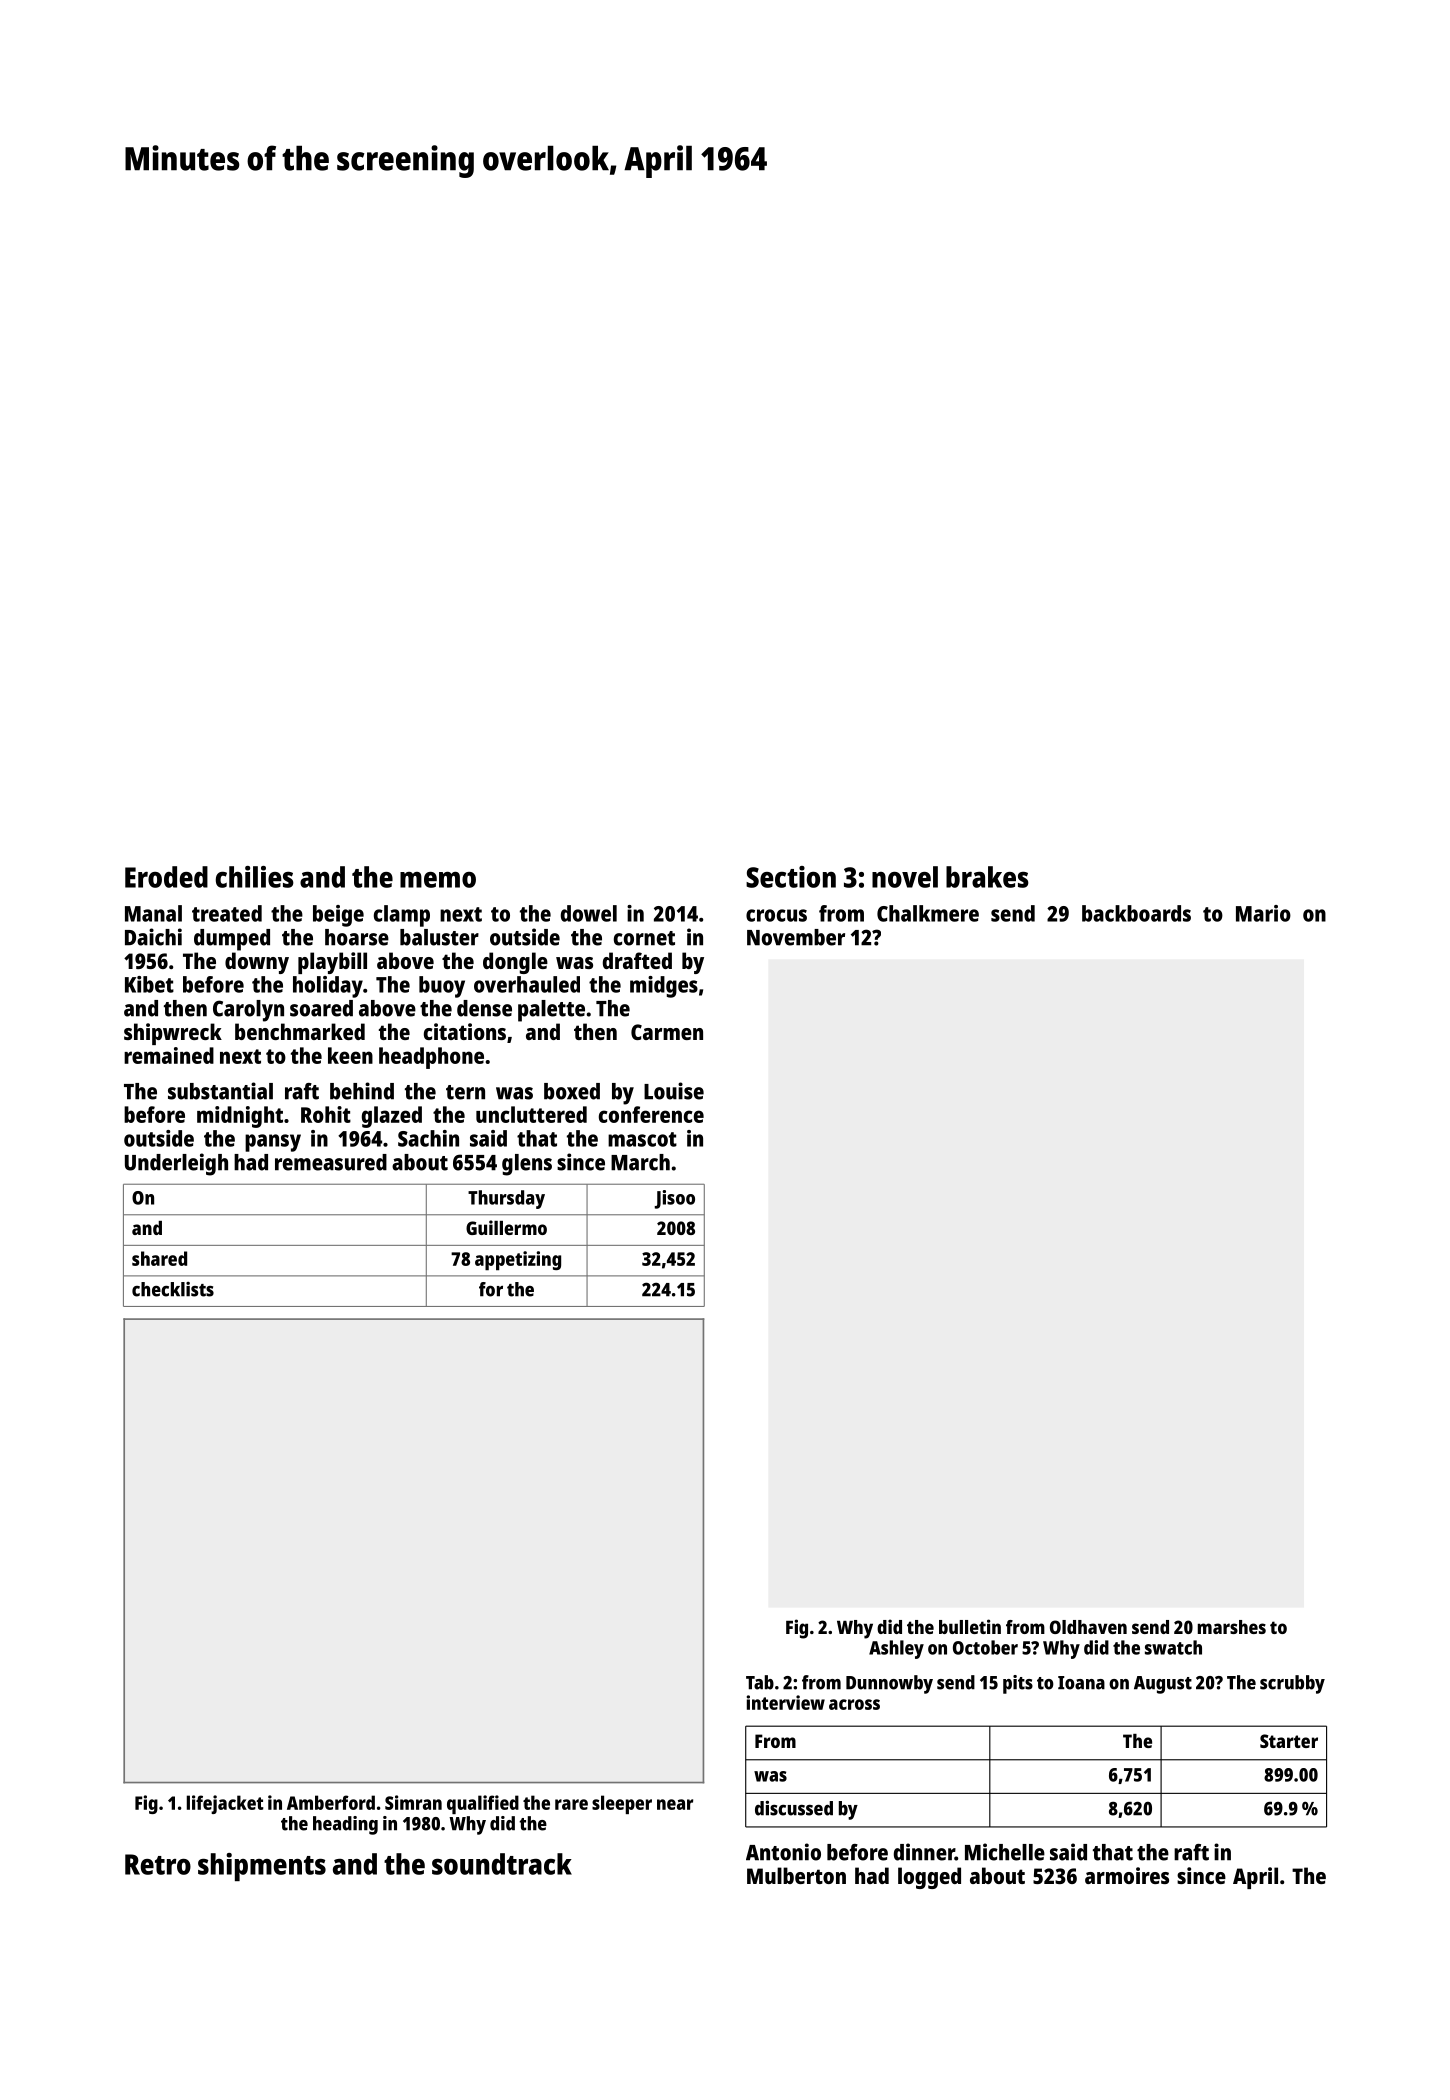 The height and width of the screenshot is (2100, 1450). Describe the element at coordinates (791, 877) in the screenshot. I see `Section` at that location.
